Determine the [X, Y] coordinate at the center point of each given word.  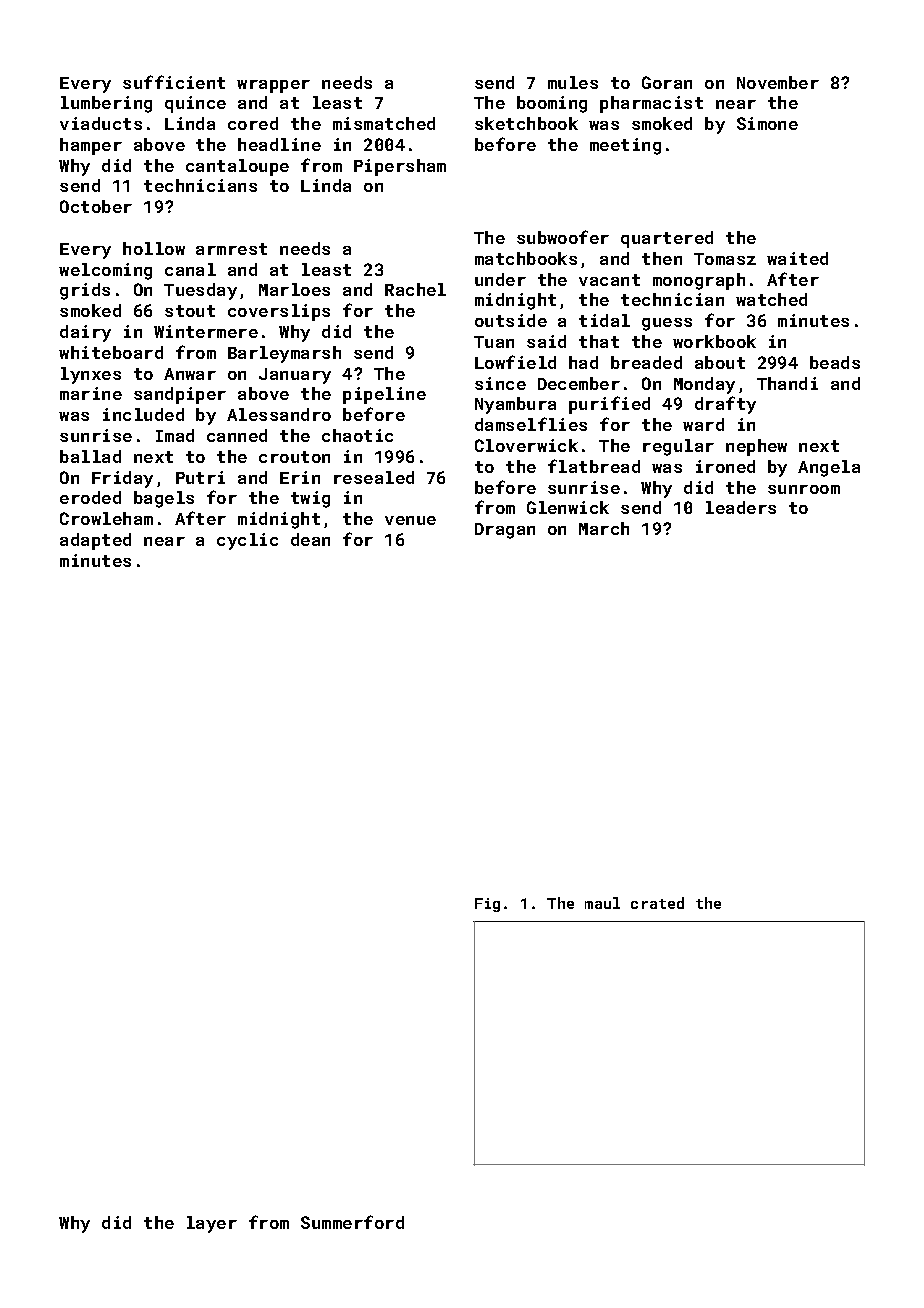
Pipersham [400, 167]
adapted [95, 541]
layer [212, 1224]
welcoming [105, 271]
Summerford [352, 1222]
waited [797, 258]
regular [678, 447]
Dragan [505, 531]
